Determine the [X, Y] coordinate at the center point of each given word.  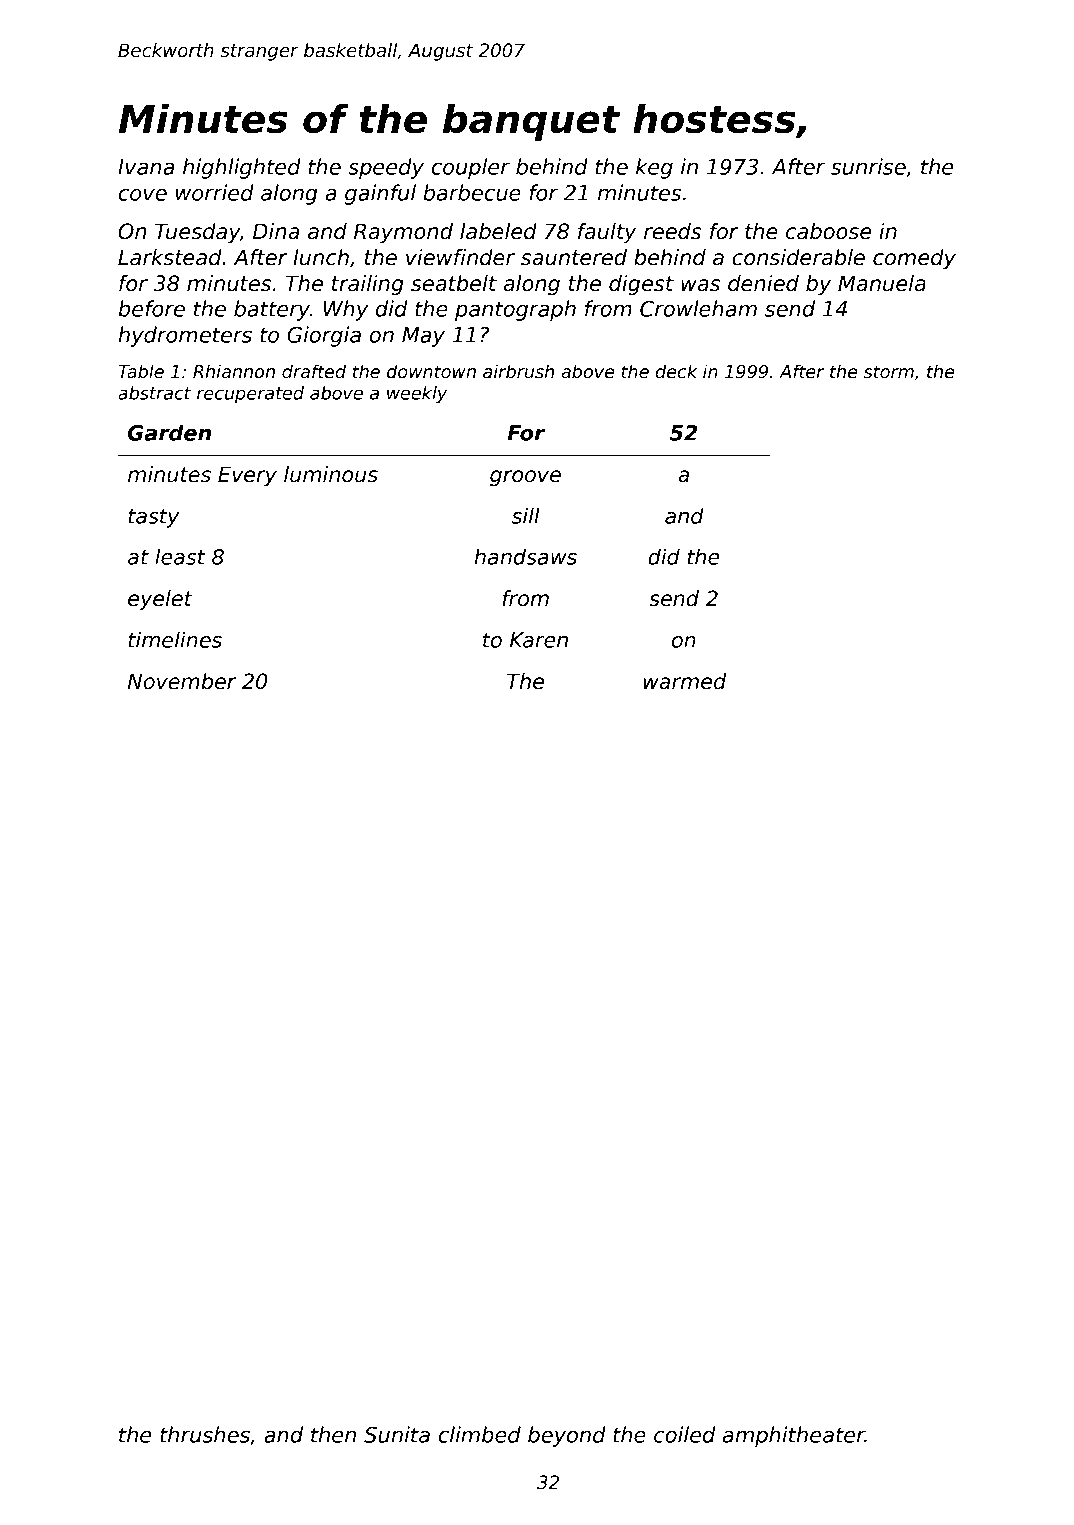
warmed [684, 681]
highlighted [242, 168]
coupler [470, 168]
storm [889, 372]
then [333, 1434]
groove [525, 478]
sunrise [868, 166]
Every [247, 476]
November [182, 681]
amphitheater [794, 1436]
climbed [479, 1434]
